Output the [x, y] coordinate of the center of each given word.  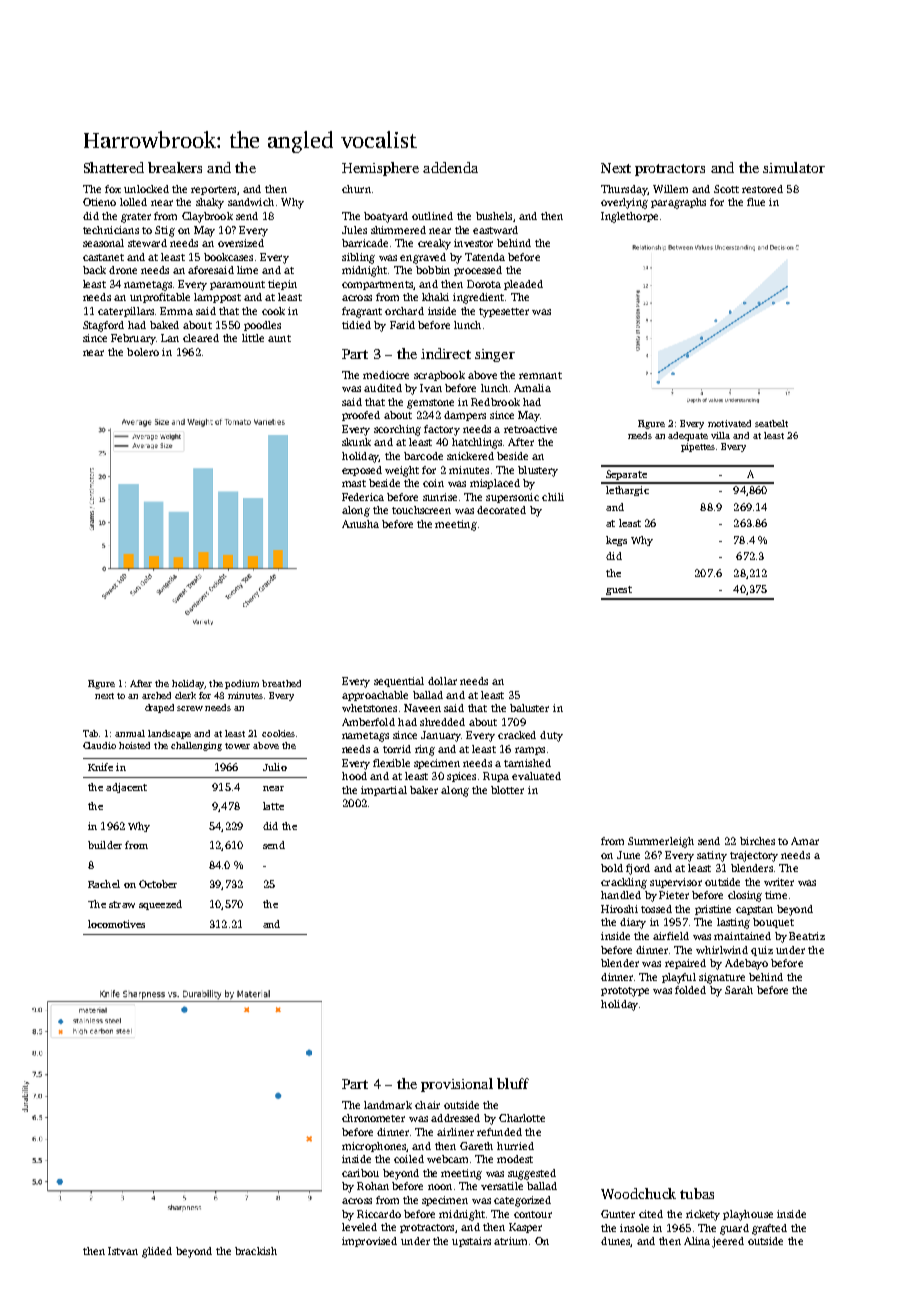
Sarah [739, 990]
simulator [794, 167]
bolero [143, 352]
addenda [450, 167]
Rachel [104, 884]
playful [679, 978]
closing [745, 896]
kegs [616, 541]
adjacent [126, 788]
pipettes [698, 447]
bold [612, 868]
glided [157, 1252]
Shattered [114, 167]
